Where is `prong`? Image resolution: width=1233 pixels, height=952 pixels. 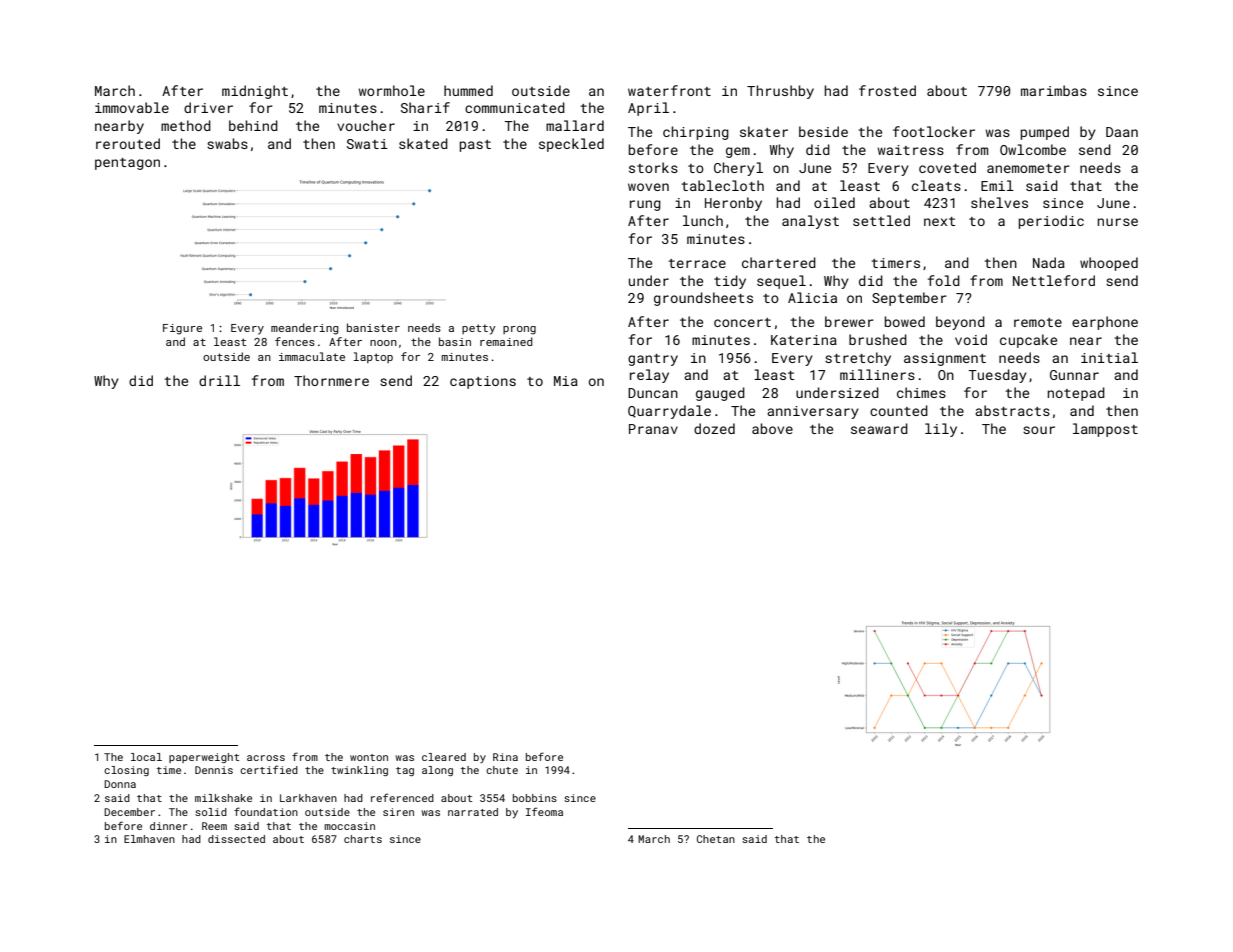
prong is located at coordinates (519, 330).
